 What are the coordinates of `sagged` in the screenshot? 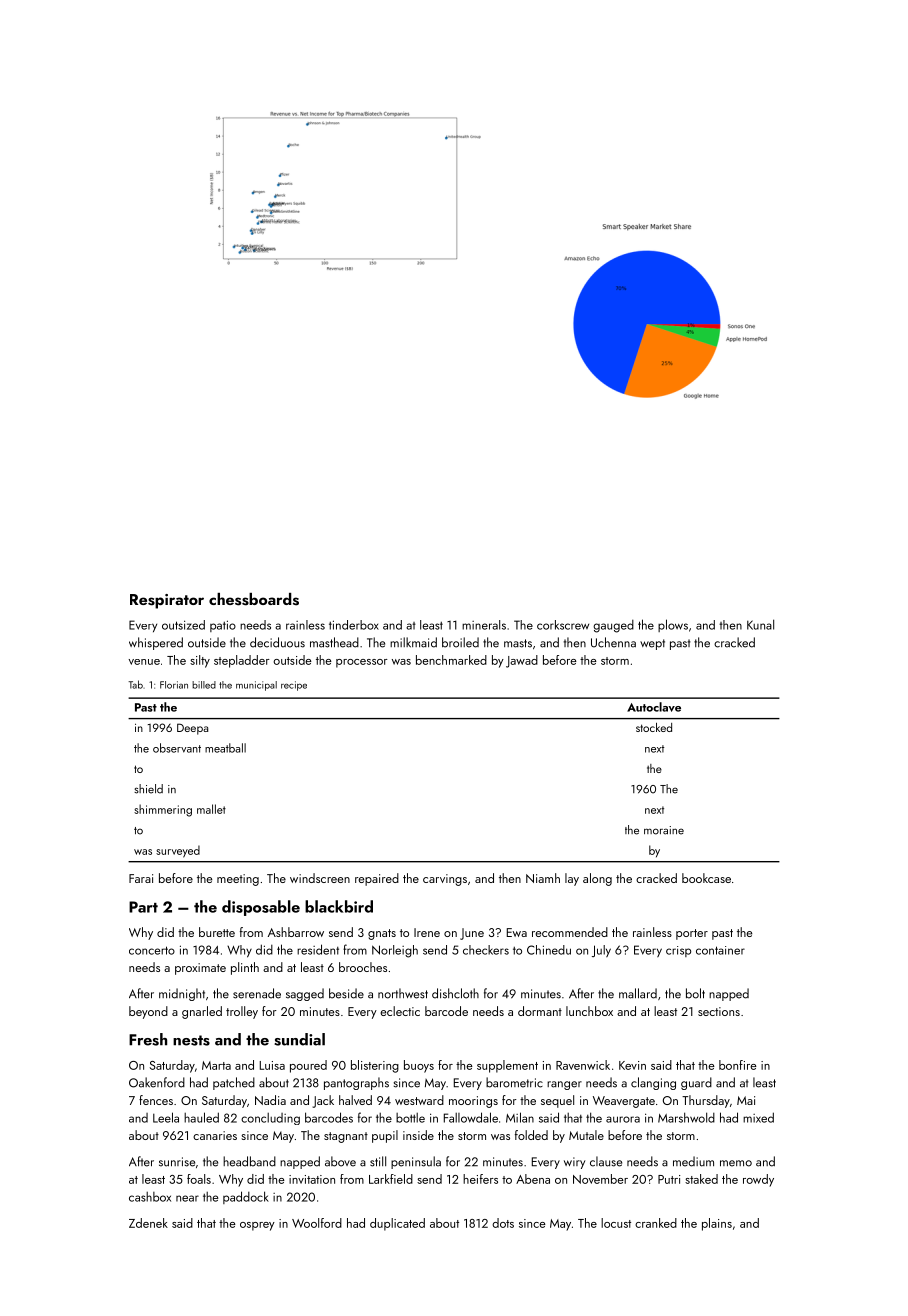 It's located at (305, 994).
